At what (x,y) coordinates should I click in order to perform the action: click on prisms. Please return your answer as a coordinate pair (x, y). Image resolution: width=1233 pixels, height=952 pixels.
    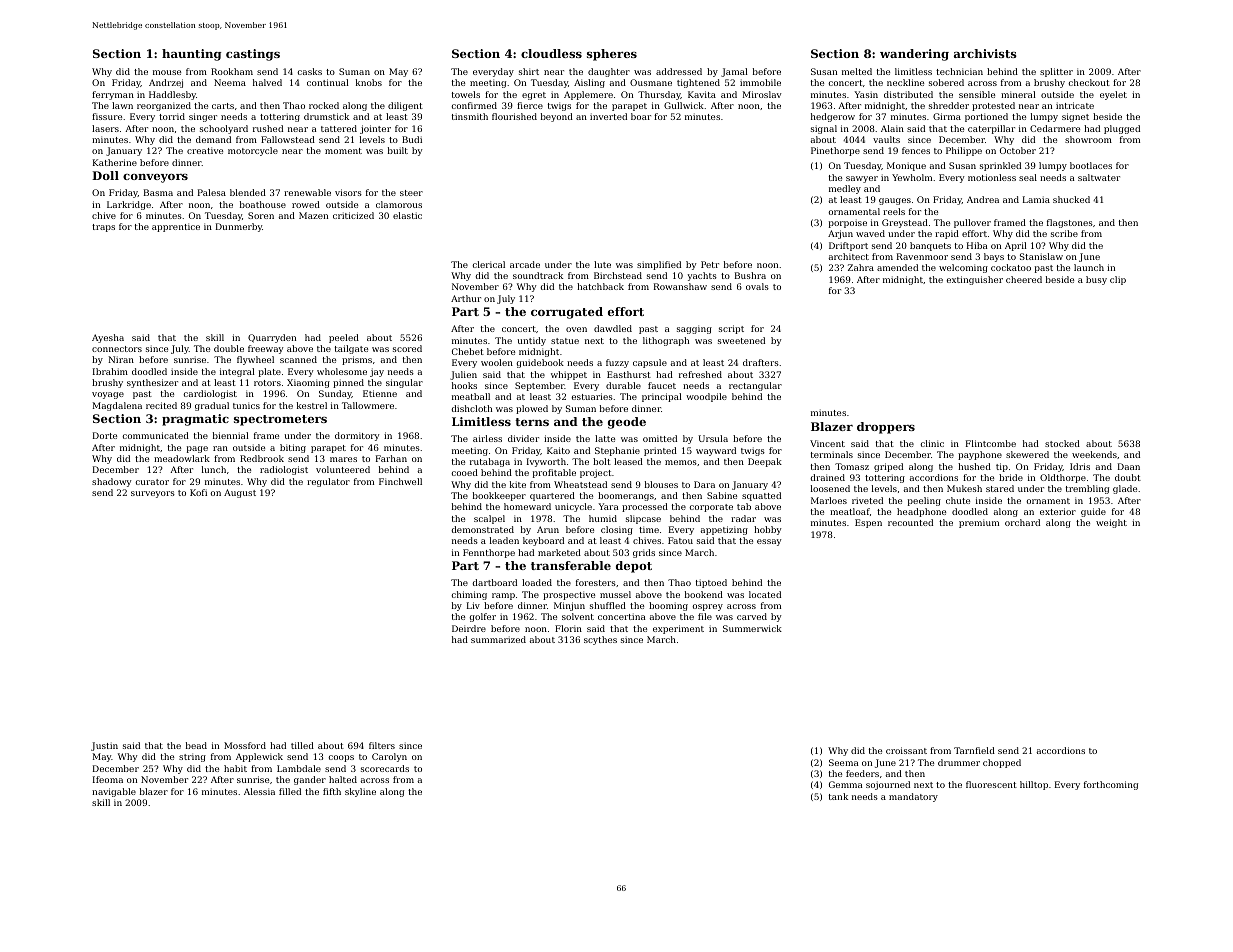
    Looking at the image, I should click on (357, 360).
